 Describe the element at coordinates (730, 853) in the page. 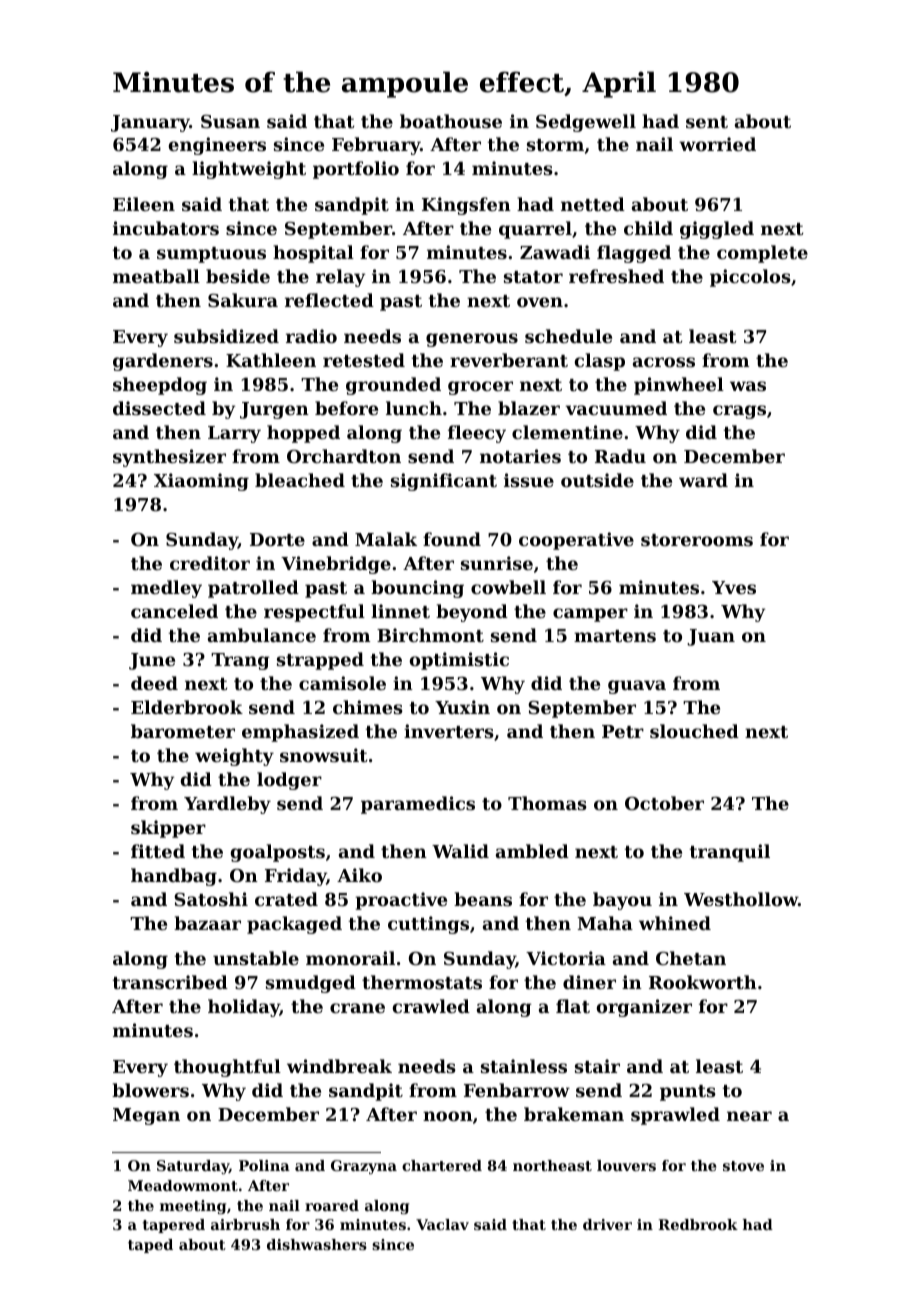

I see `tranquil` at that location.
